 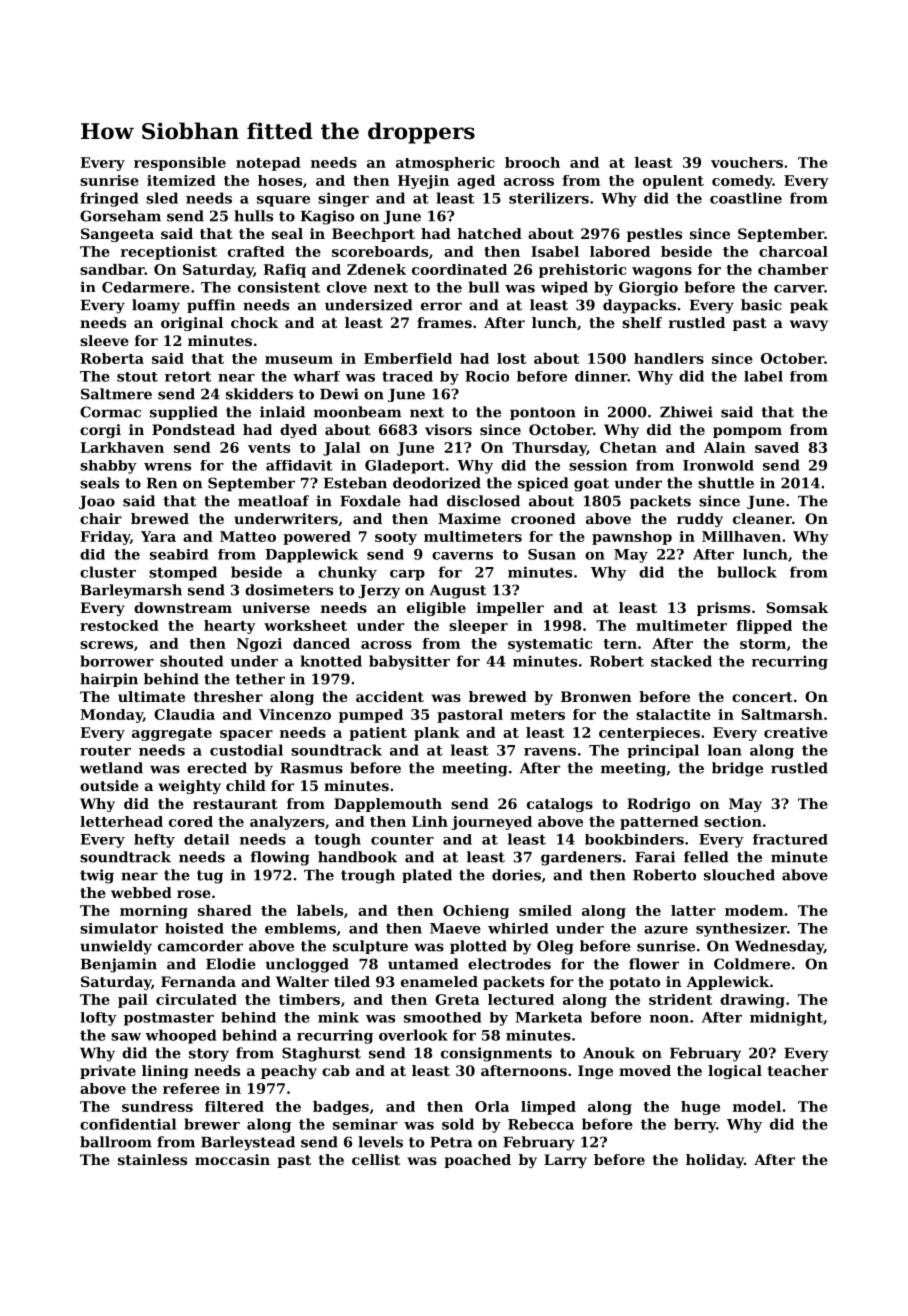 What do you see at coordinates (634, 839) in the screenshot?
I see `bookbinders` at bounding box center [634, 839].
